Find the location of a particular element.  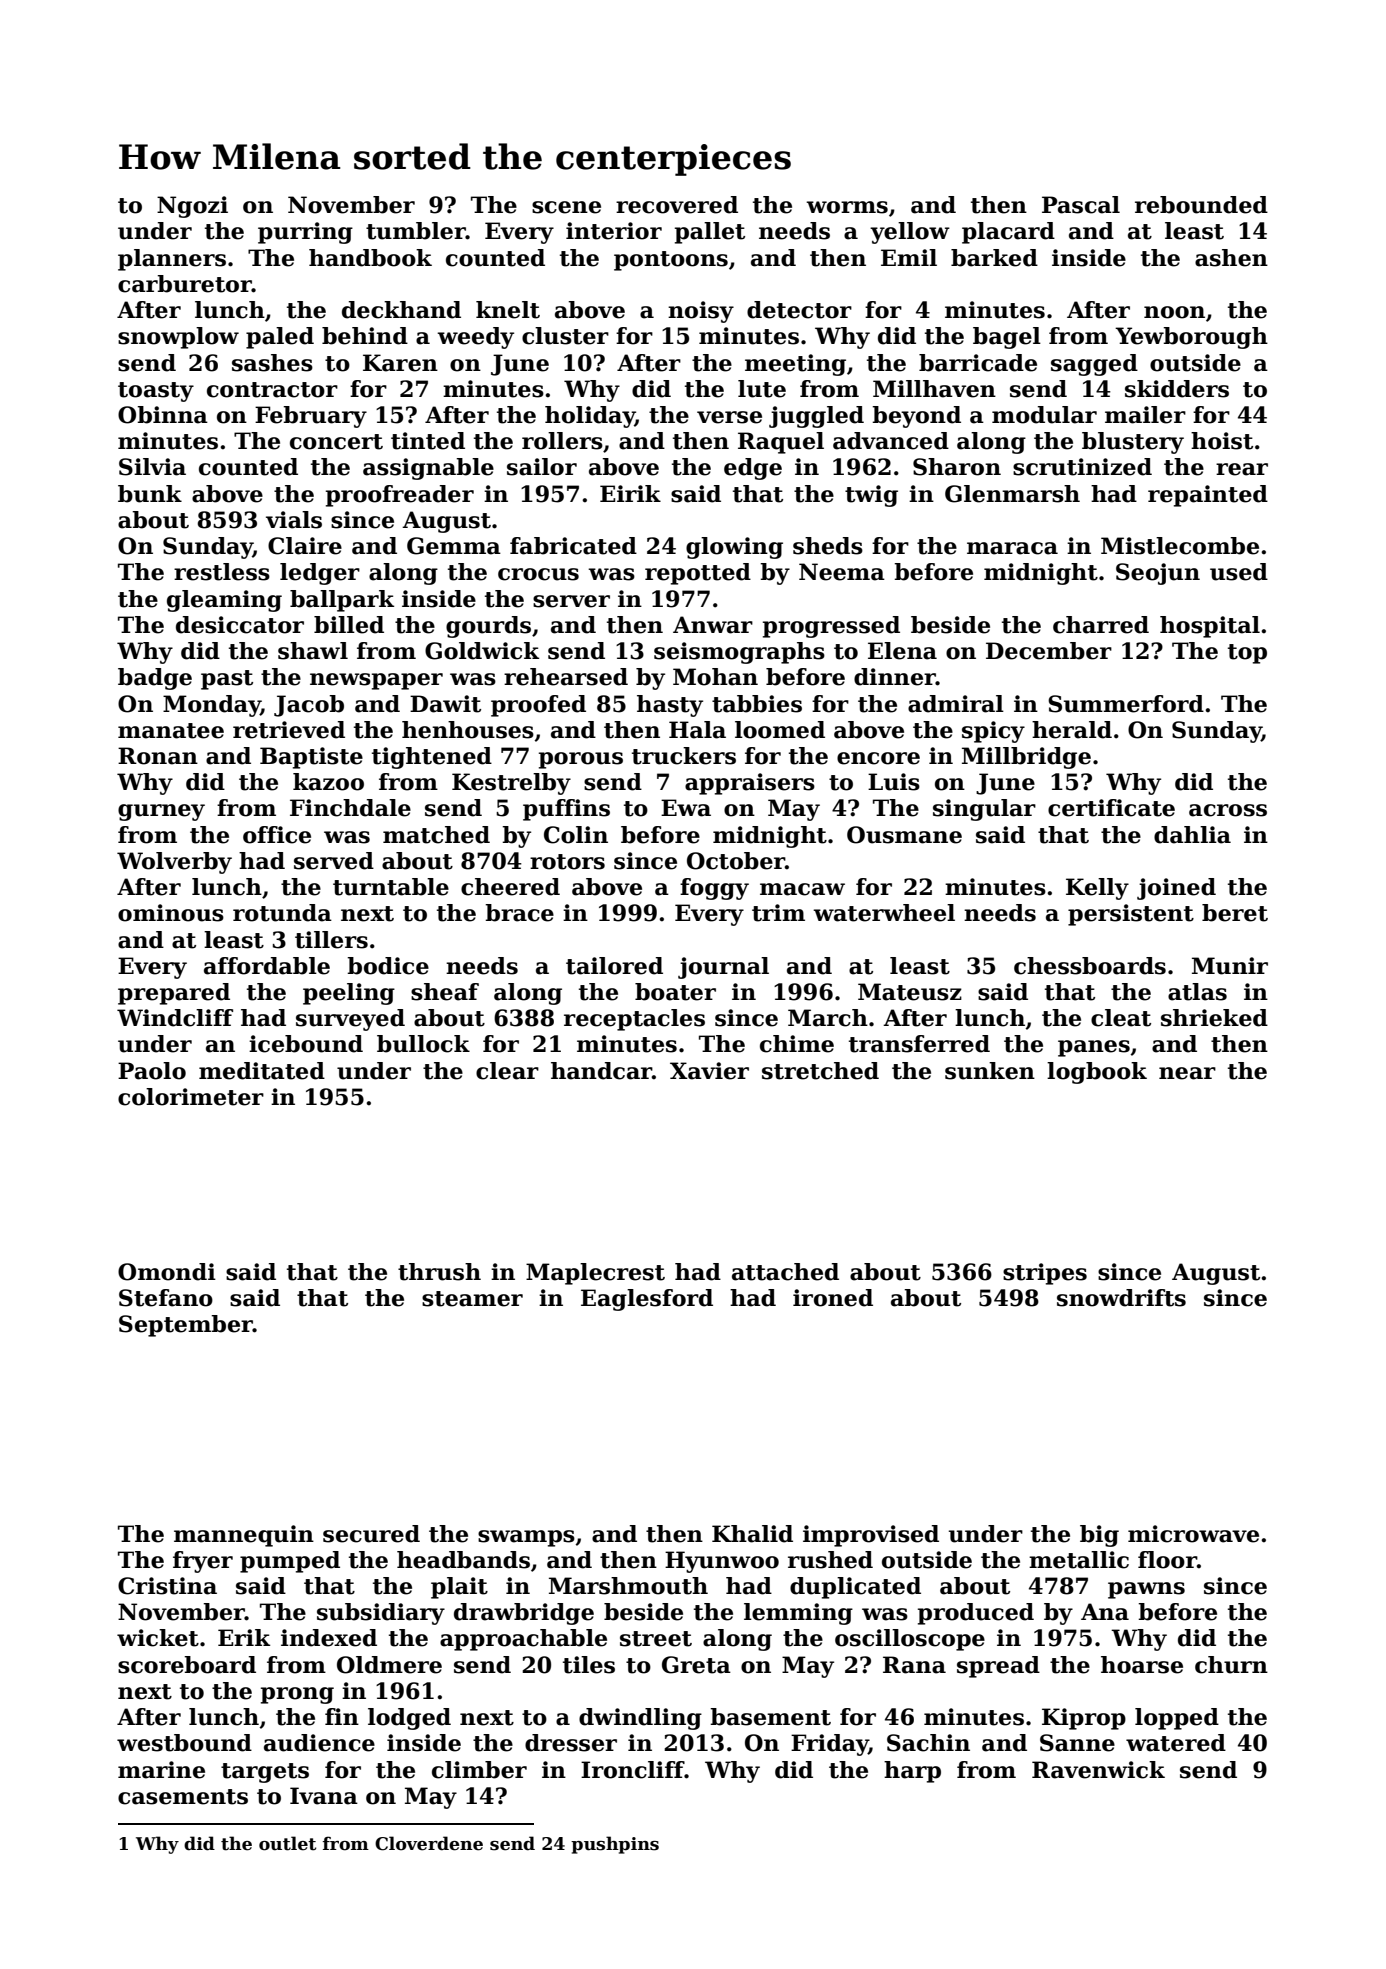

chime is located at coordinates (797, 1044).
